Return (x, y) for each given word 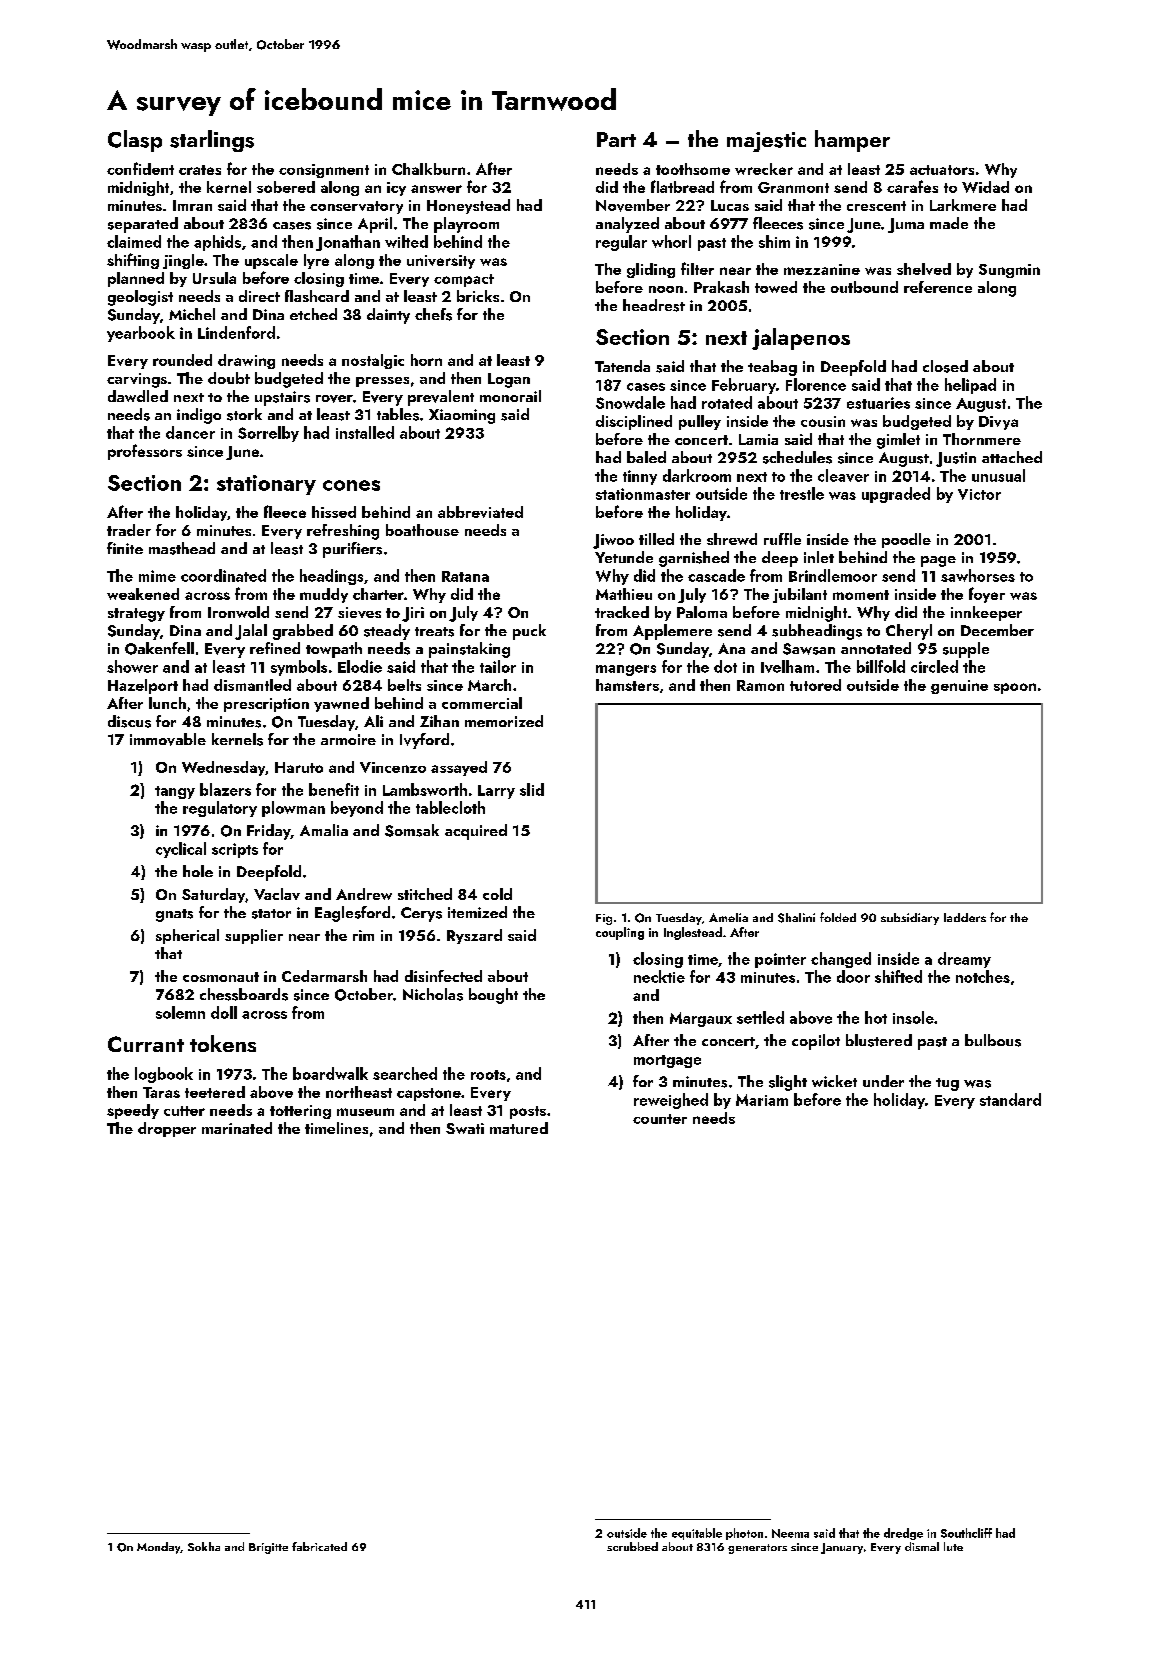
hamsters (627, 685)
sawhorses (978, 575)
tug (947, 1084)
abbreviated (480, 512)
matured (519, 1128)
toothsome (693, 169)
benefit (334, 789)
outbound (864, 287)
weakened (143, 594)
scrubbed (632, 1546)
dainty (388, 316)
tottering (300, 1112)
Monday (158, 1548)
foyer (987, 595)
